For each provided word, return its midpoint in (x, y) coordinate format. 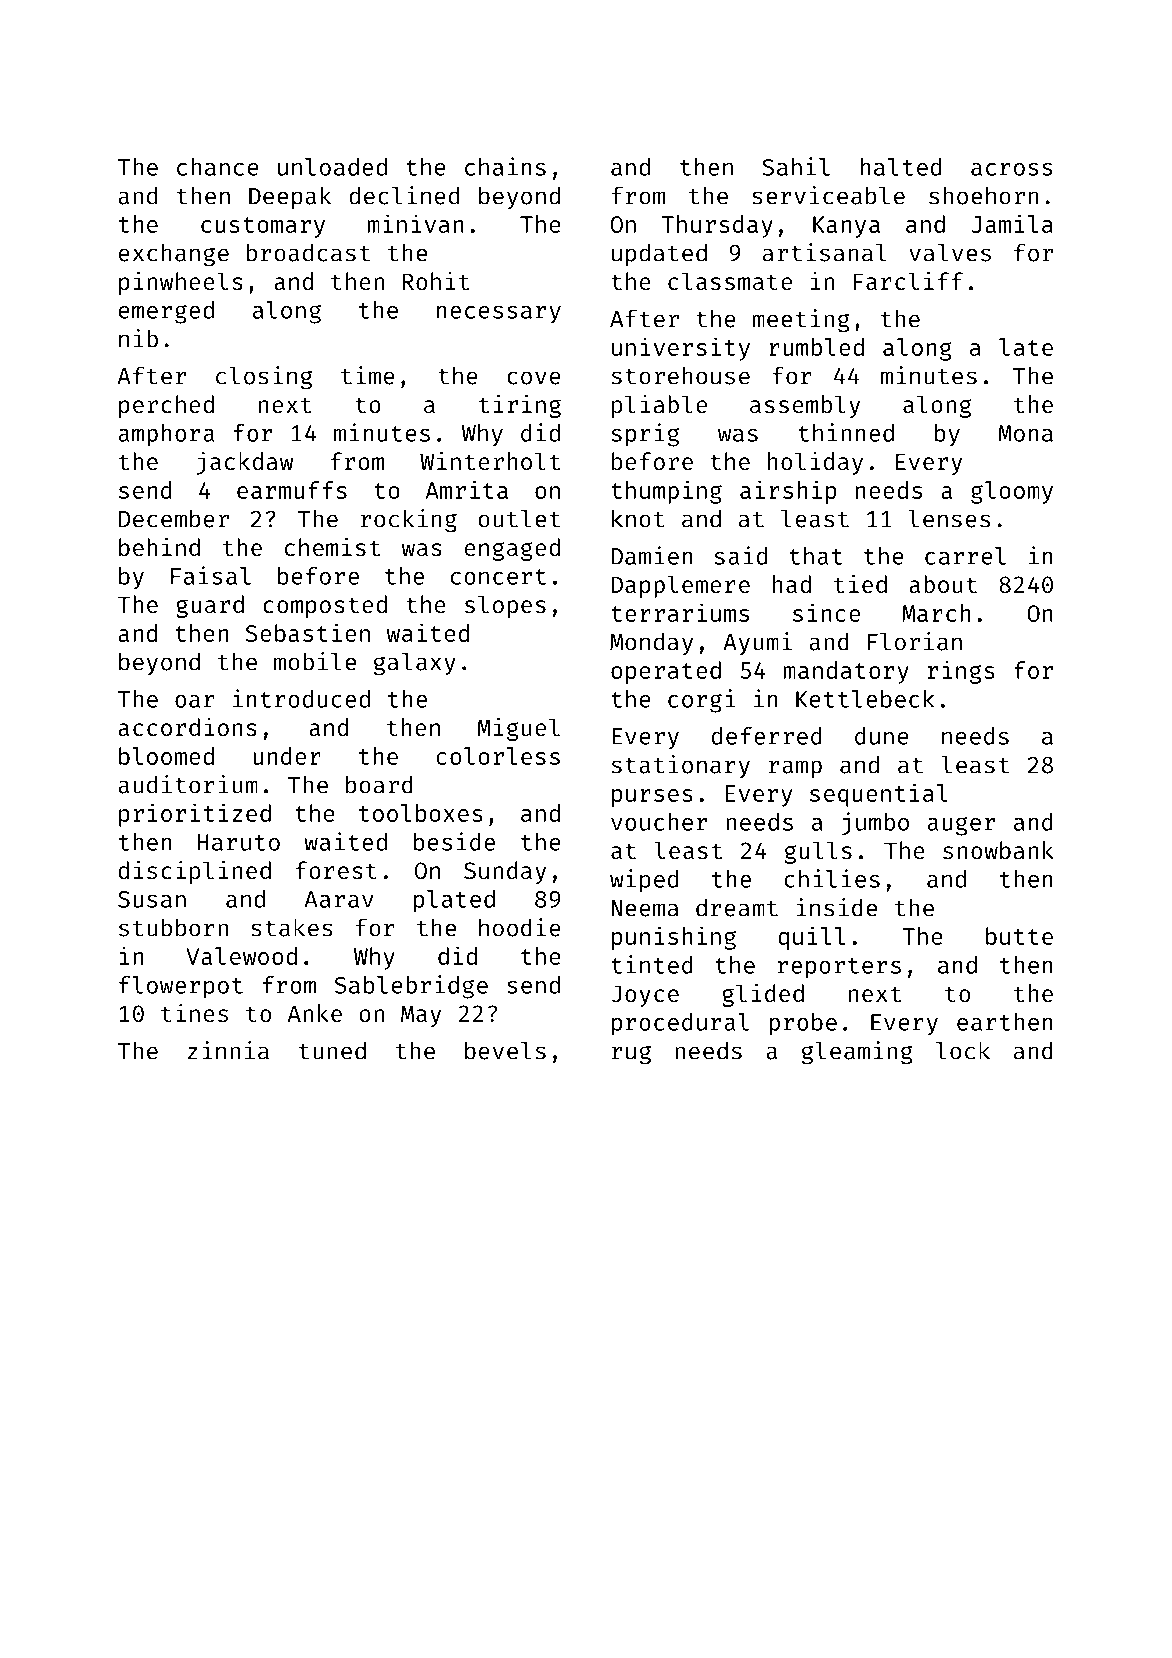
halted (901, 167)
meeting (801, 321)
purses (652, 798)
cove (534, 378)
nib (138, 338)
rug (631, 1055)
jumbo (875, 824)
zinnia (228, 1050)
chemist (332, 547)
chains (505, 166)
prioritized (195, 815)
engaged (512, 549)
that (816, 556)
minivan (415, 223)
